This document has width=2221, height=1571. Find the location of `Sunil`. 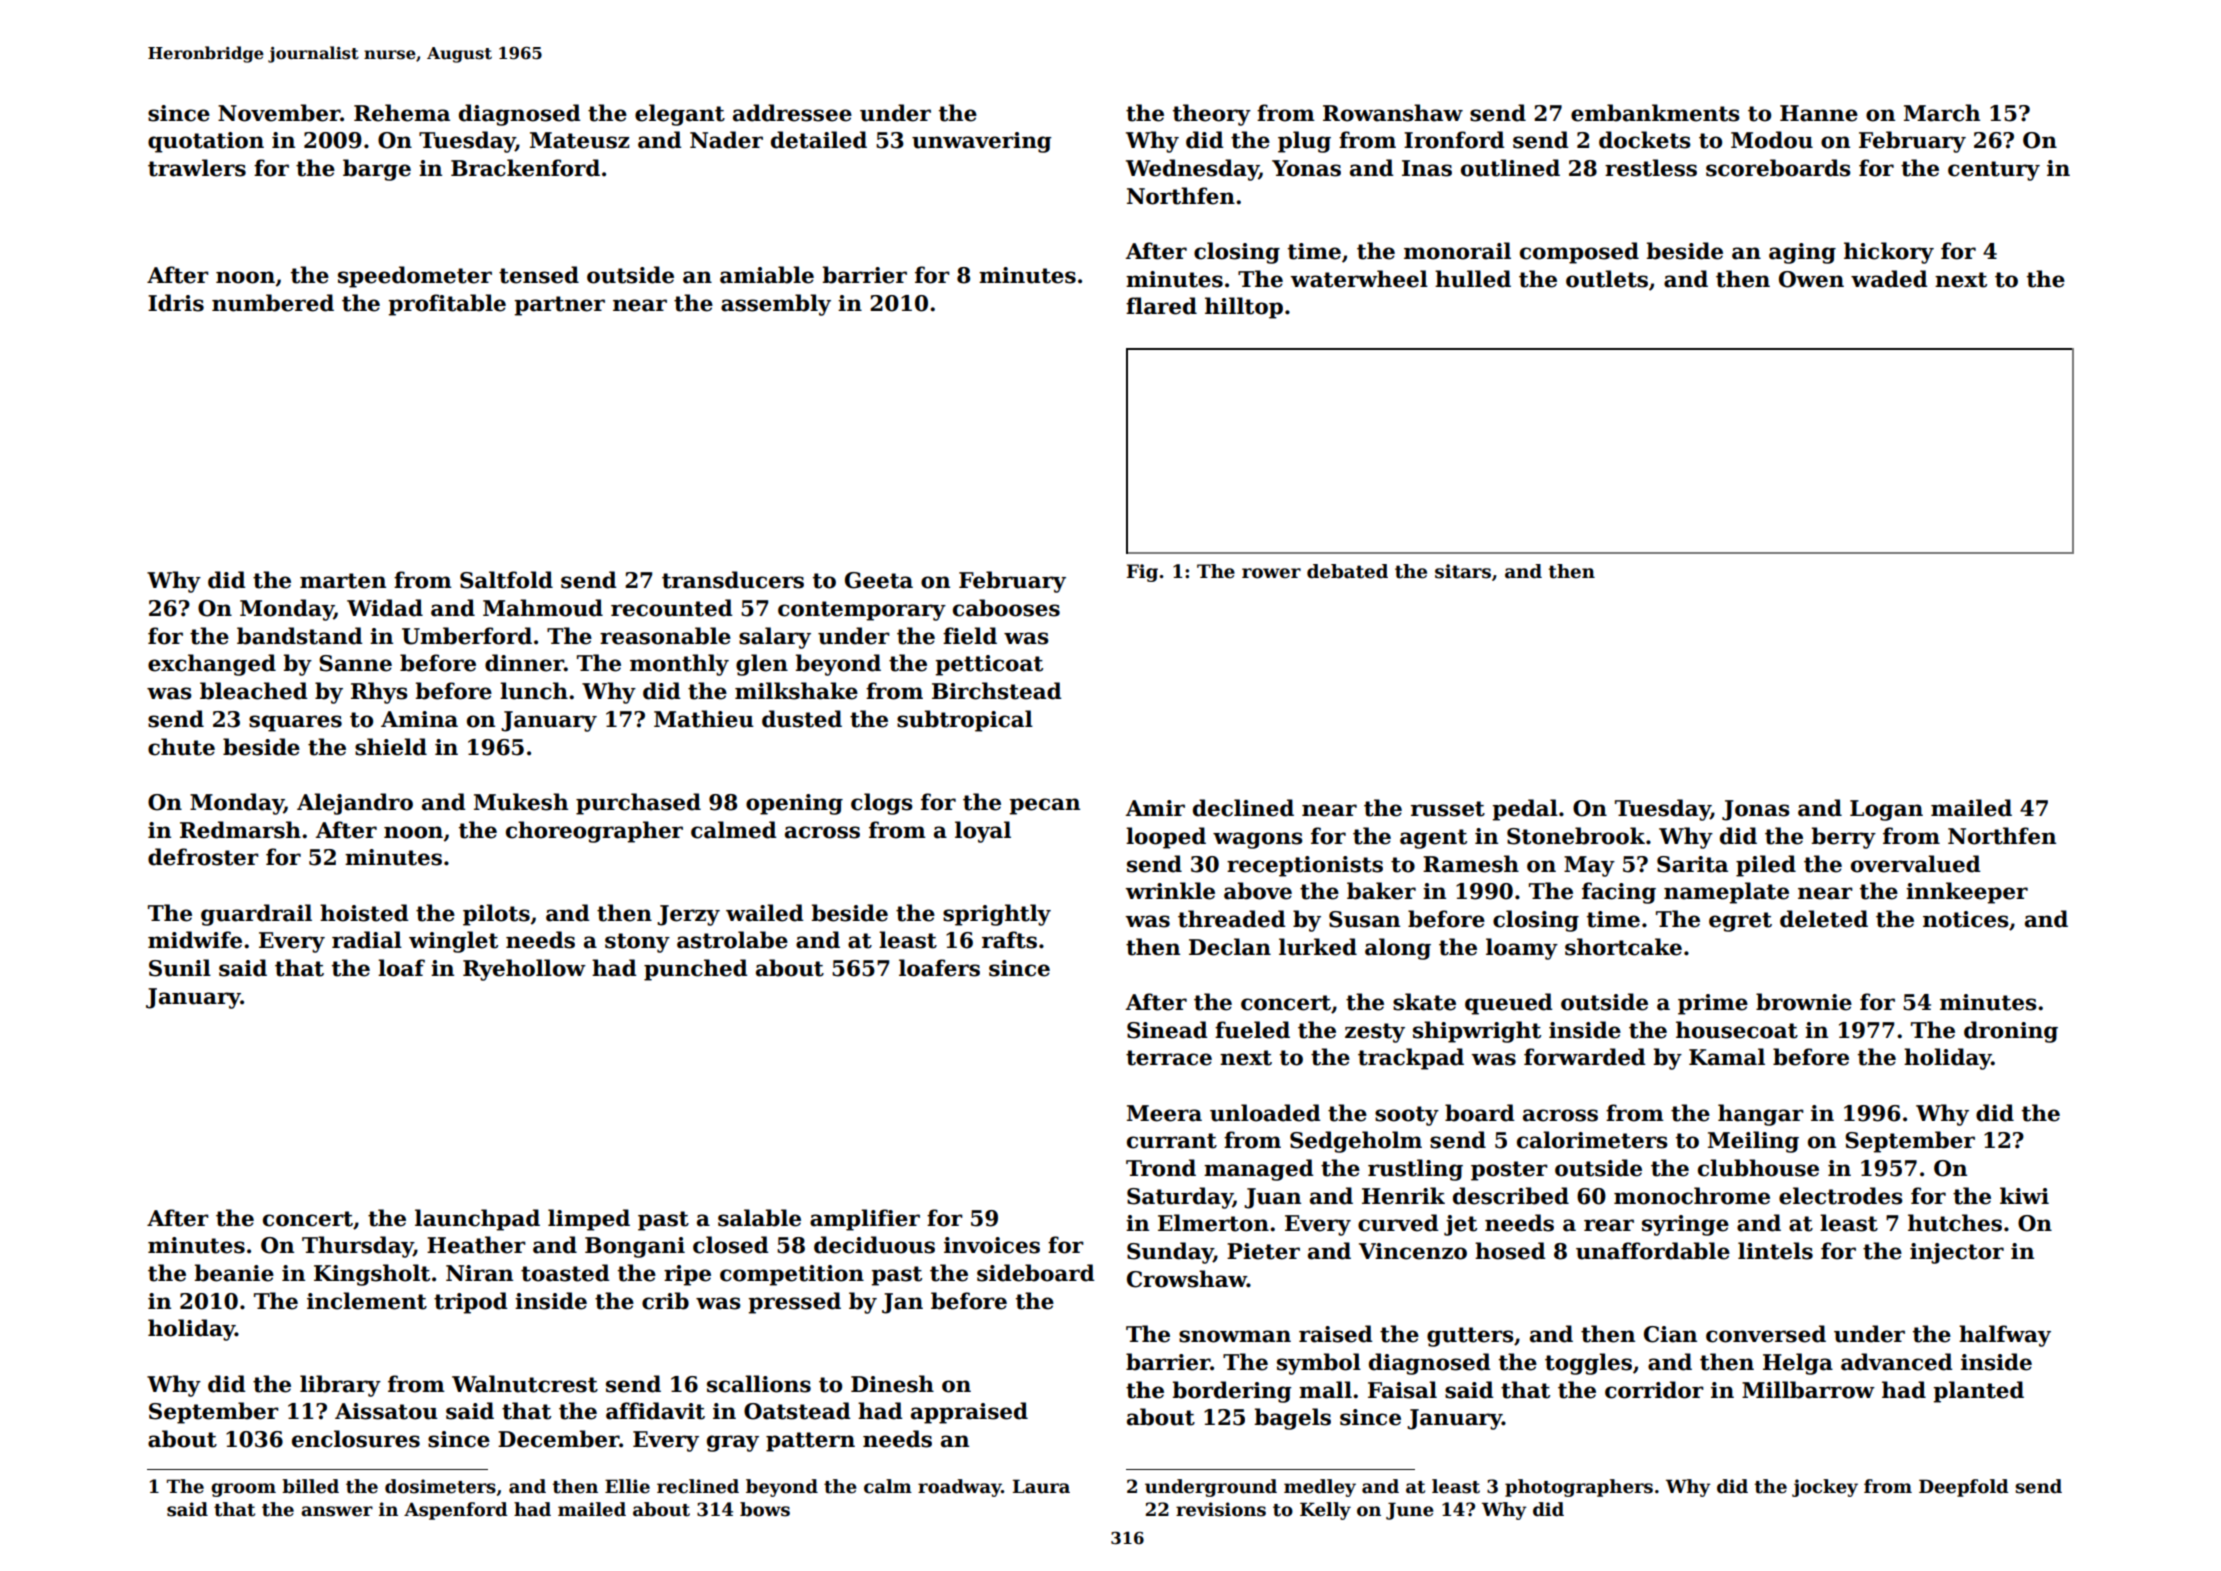

Sunil is located at coordinates (180, 968).
